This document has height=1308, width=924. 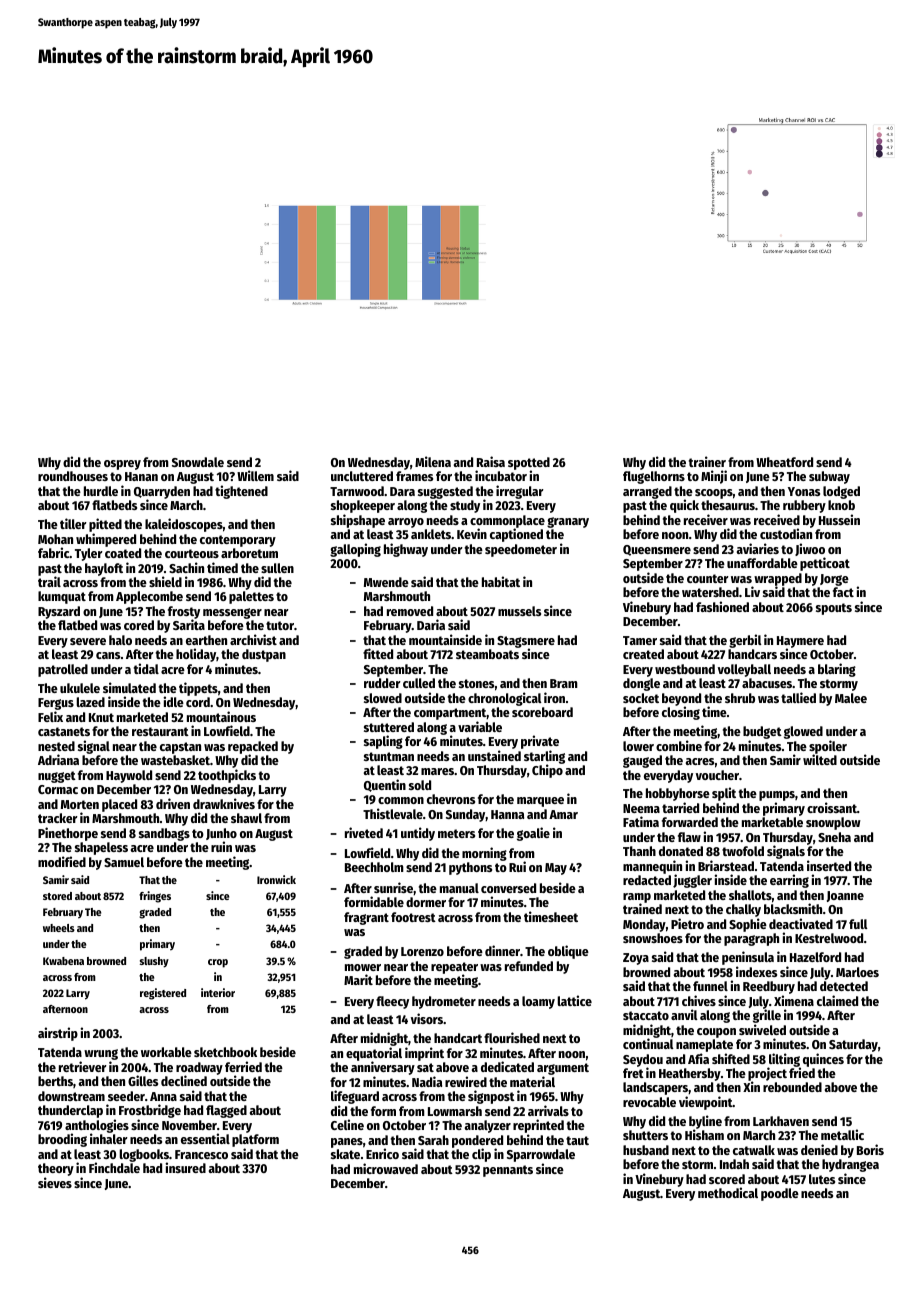 I want to click on ferried, so click(x=243, y=1066).
